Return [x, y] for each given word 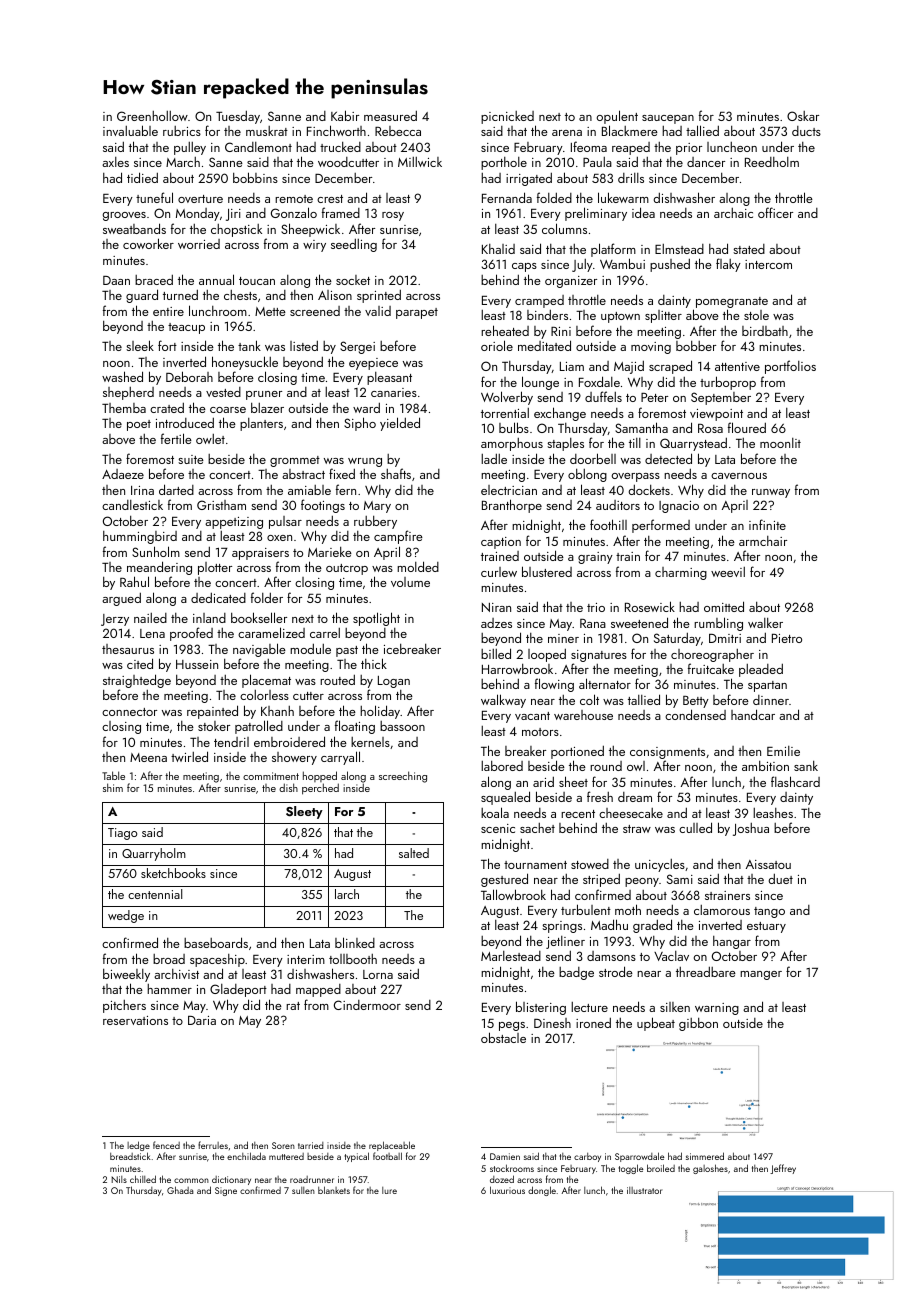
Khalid [498, 249]
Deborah [189, 376]
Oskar [803, 116]
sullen [303, 1190]
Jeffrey [783, 1169]
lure [389, 1190]
